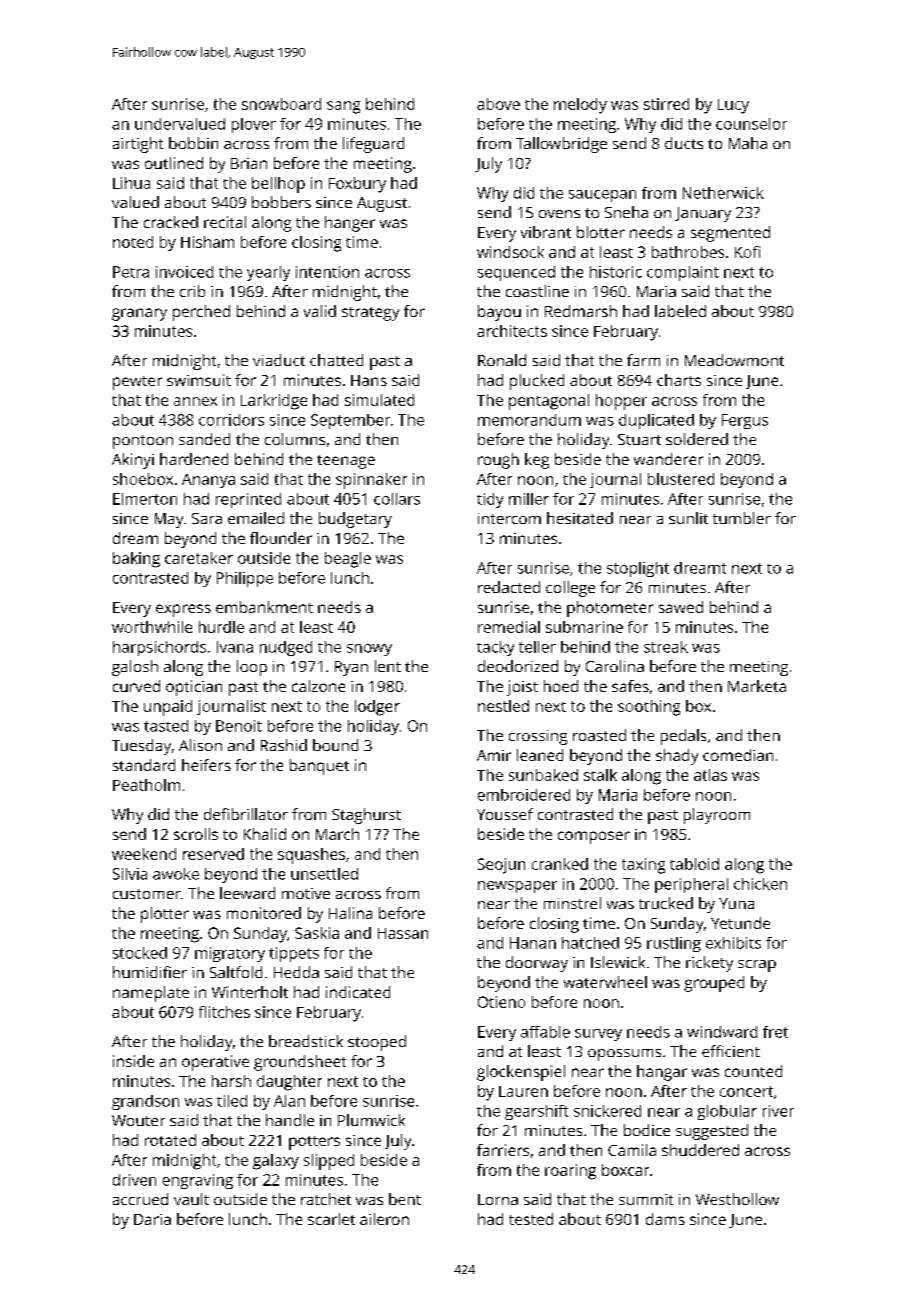 Image resolution: width=908 pixels, height=1316 pixels. I want to click on plotter, so click(165, 915).
